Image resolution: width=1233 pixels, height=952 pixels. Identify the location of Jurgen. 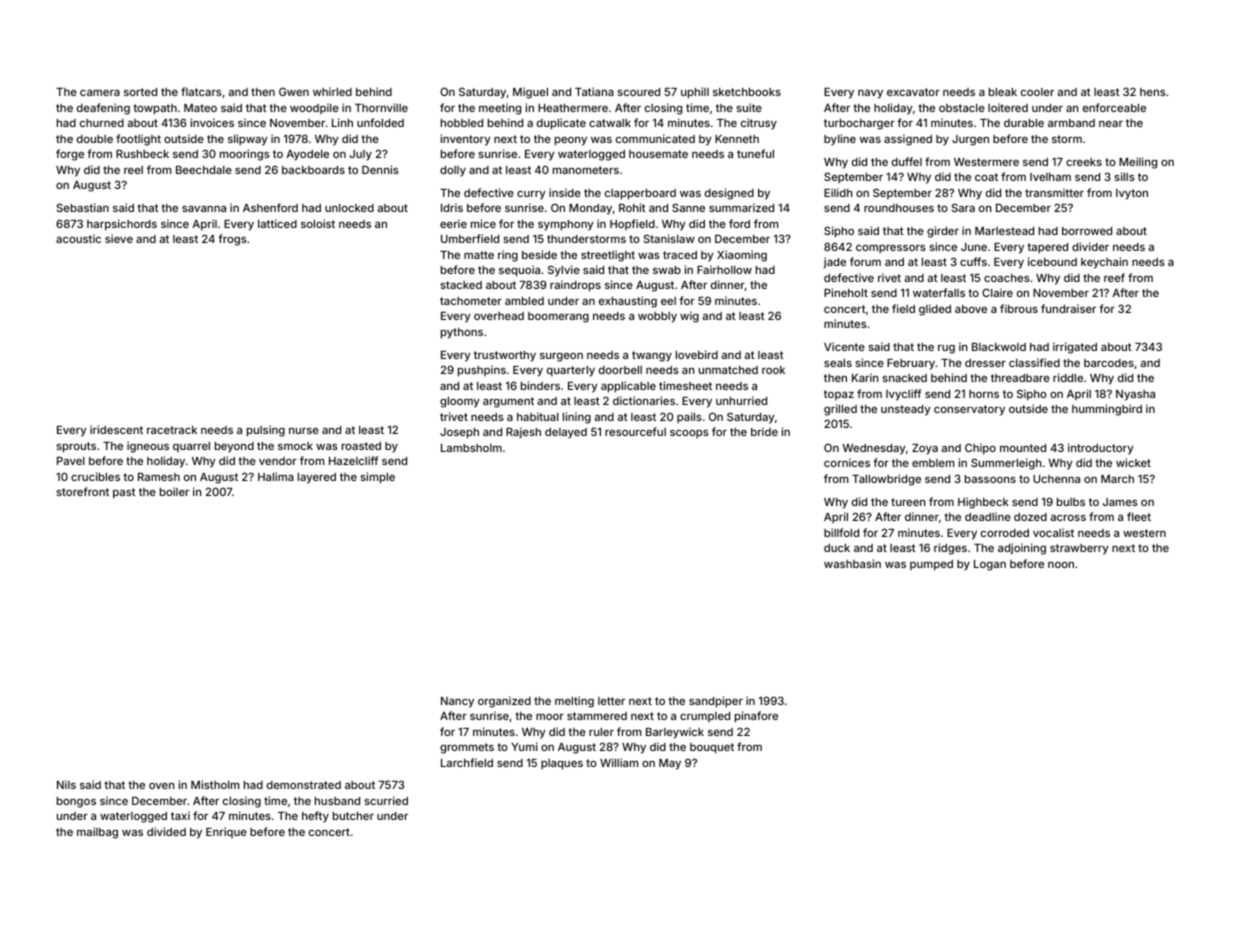
(970, 140).
